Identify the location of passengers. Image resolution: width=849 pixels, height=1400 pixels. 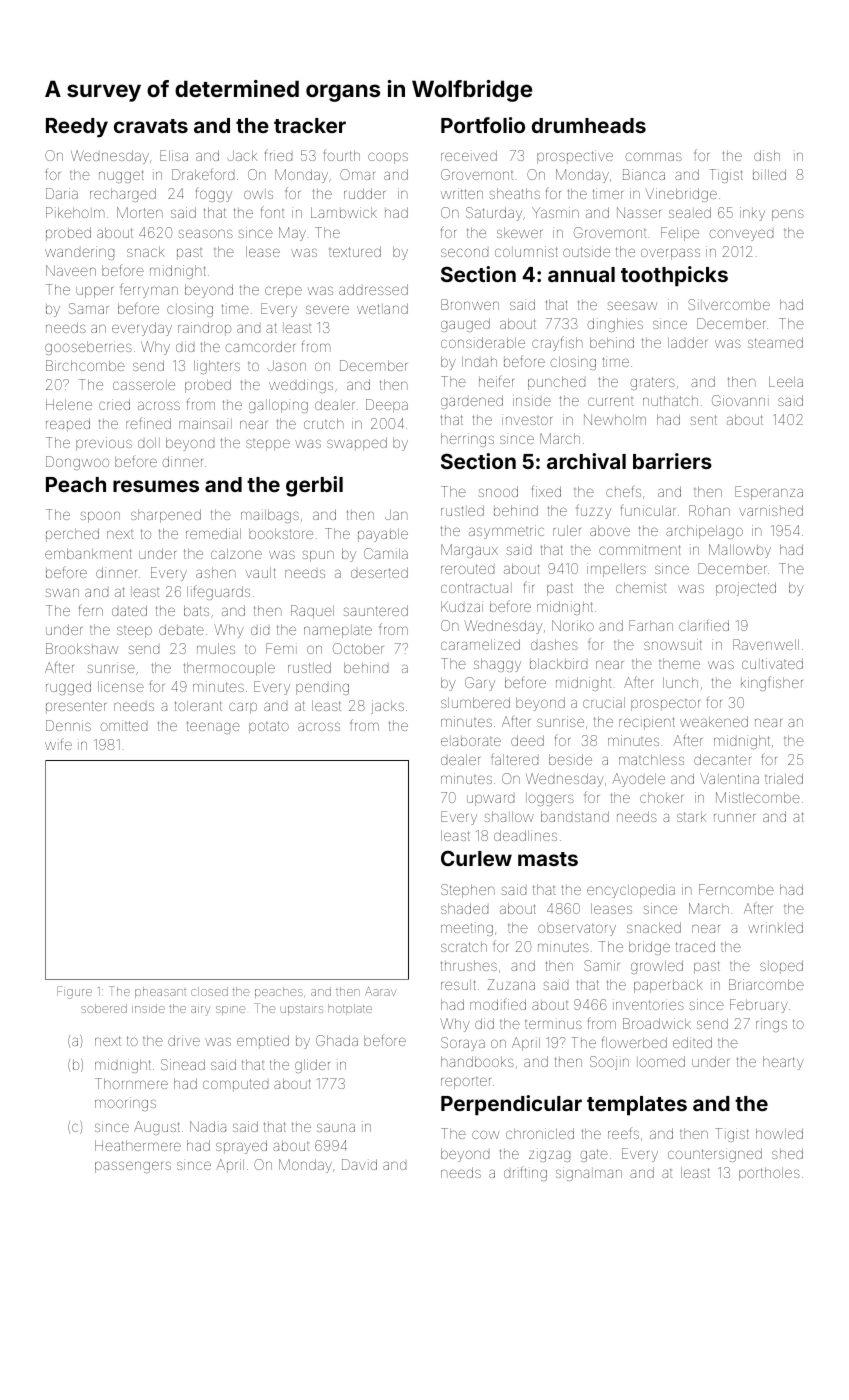
(133, 1167).
